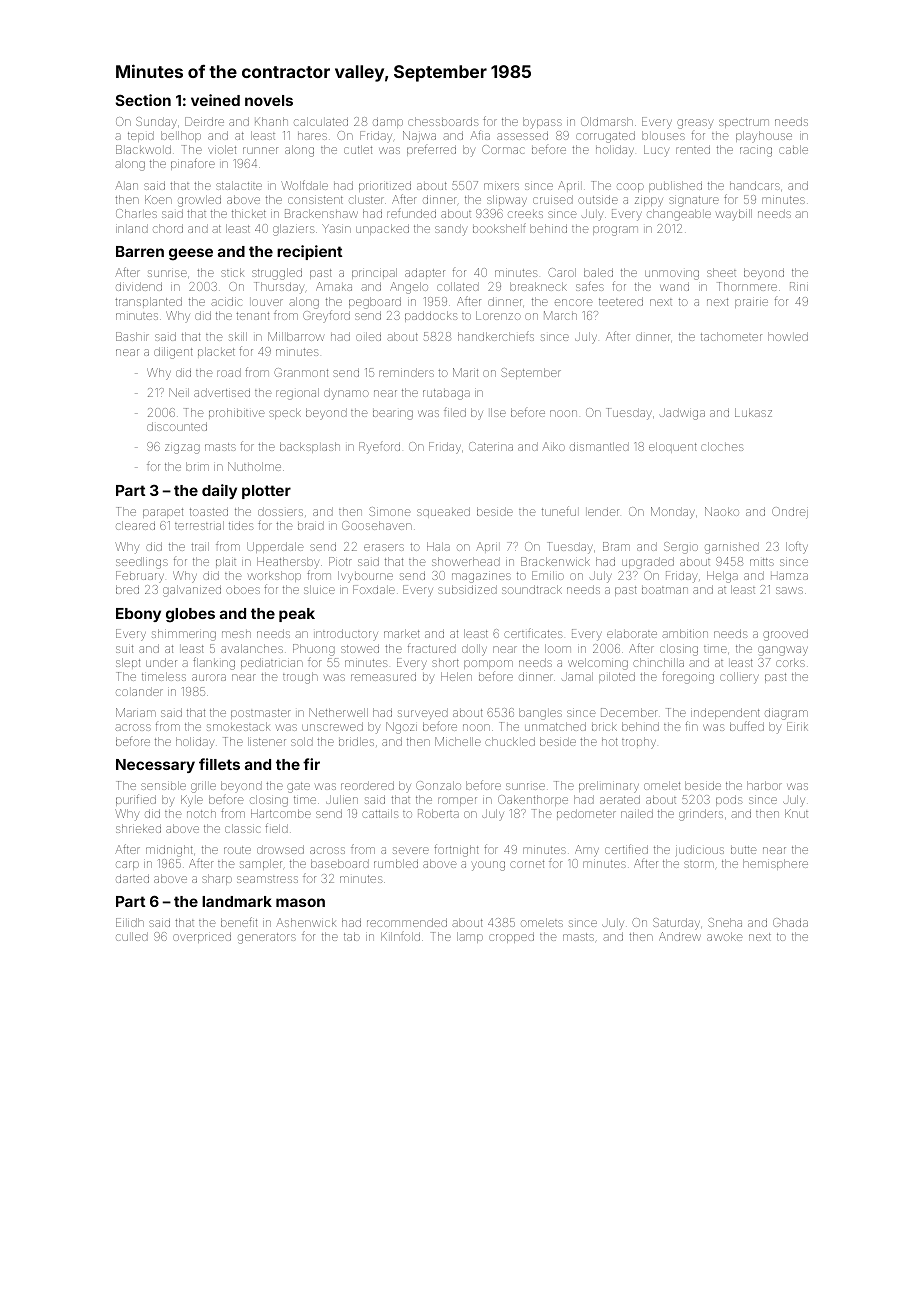  What do you see at coordinates (432, 648) in the screenshot?
I see `fractured` at bounding box center [432, 648].
